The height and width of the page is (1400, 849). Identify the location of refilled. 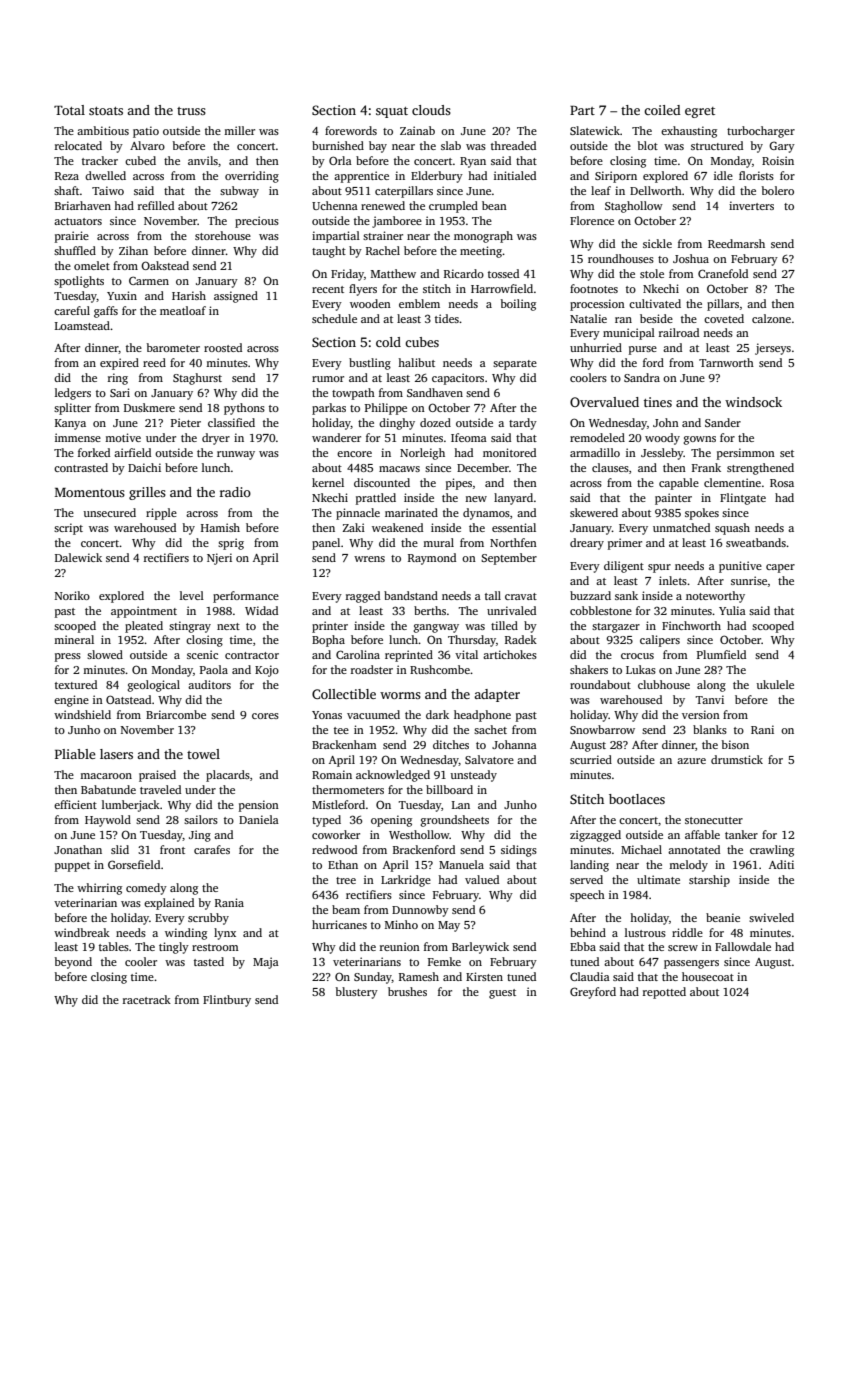
(156, 205).
